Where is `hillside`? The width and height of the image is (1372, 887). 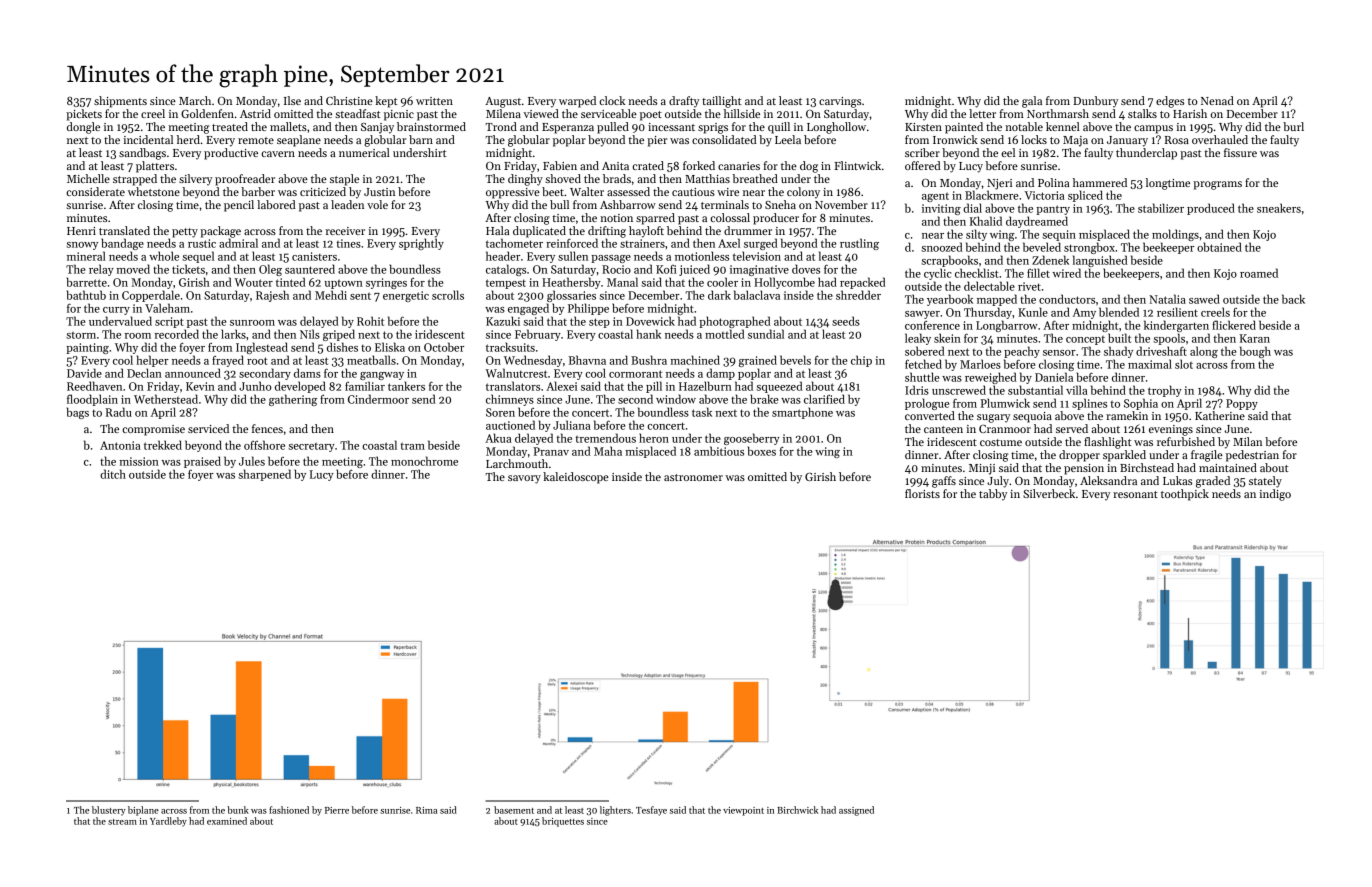 hillside is located at coordinates (742, 113).
